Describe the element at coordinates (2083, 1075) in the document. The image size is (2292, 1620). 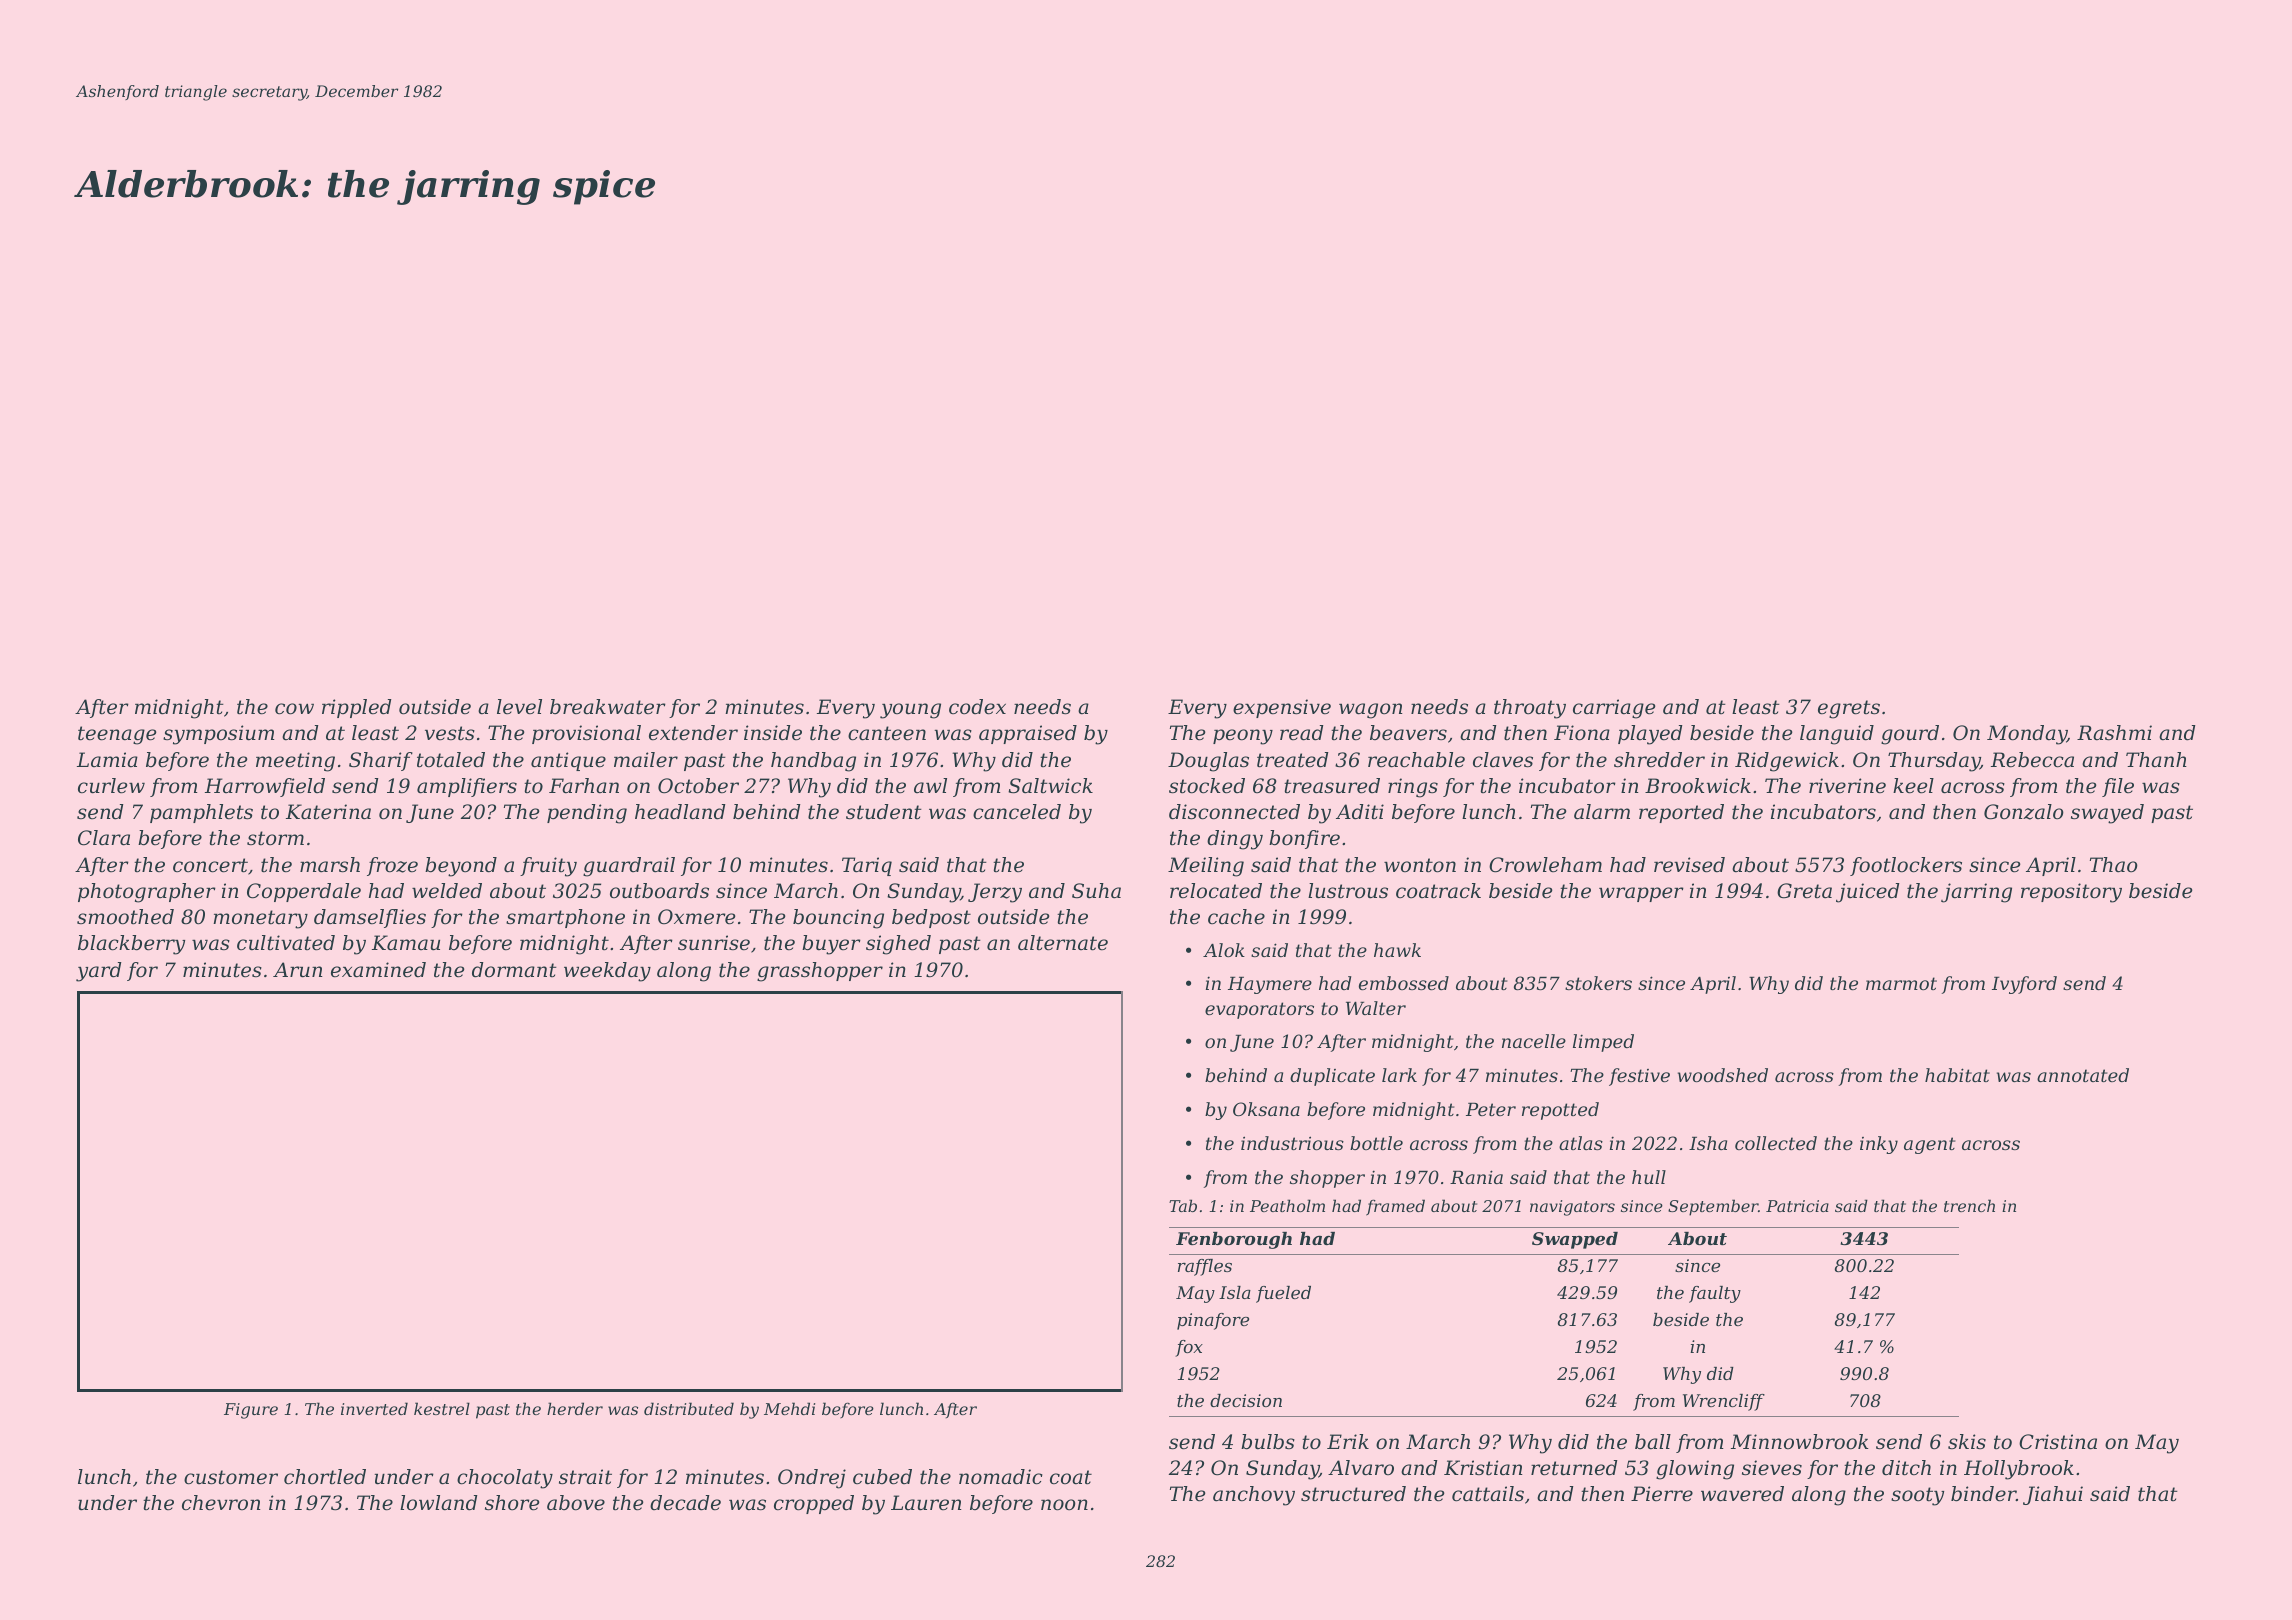
I see `annotated` at that location.
